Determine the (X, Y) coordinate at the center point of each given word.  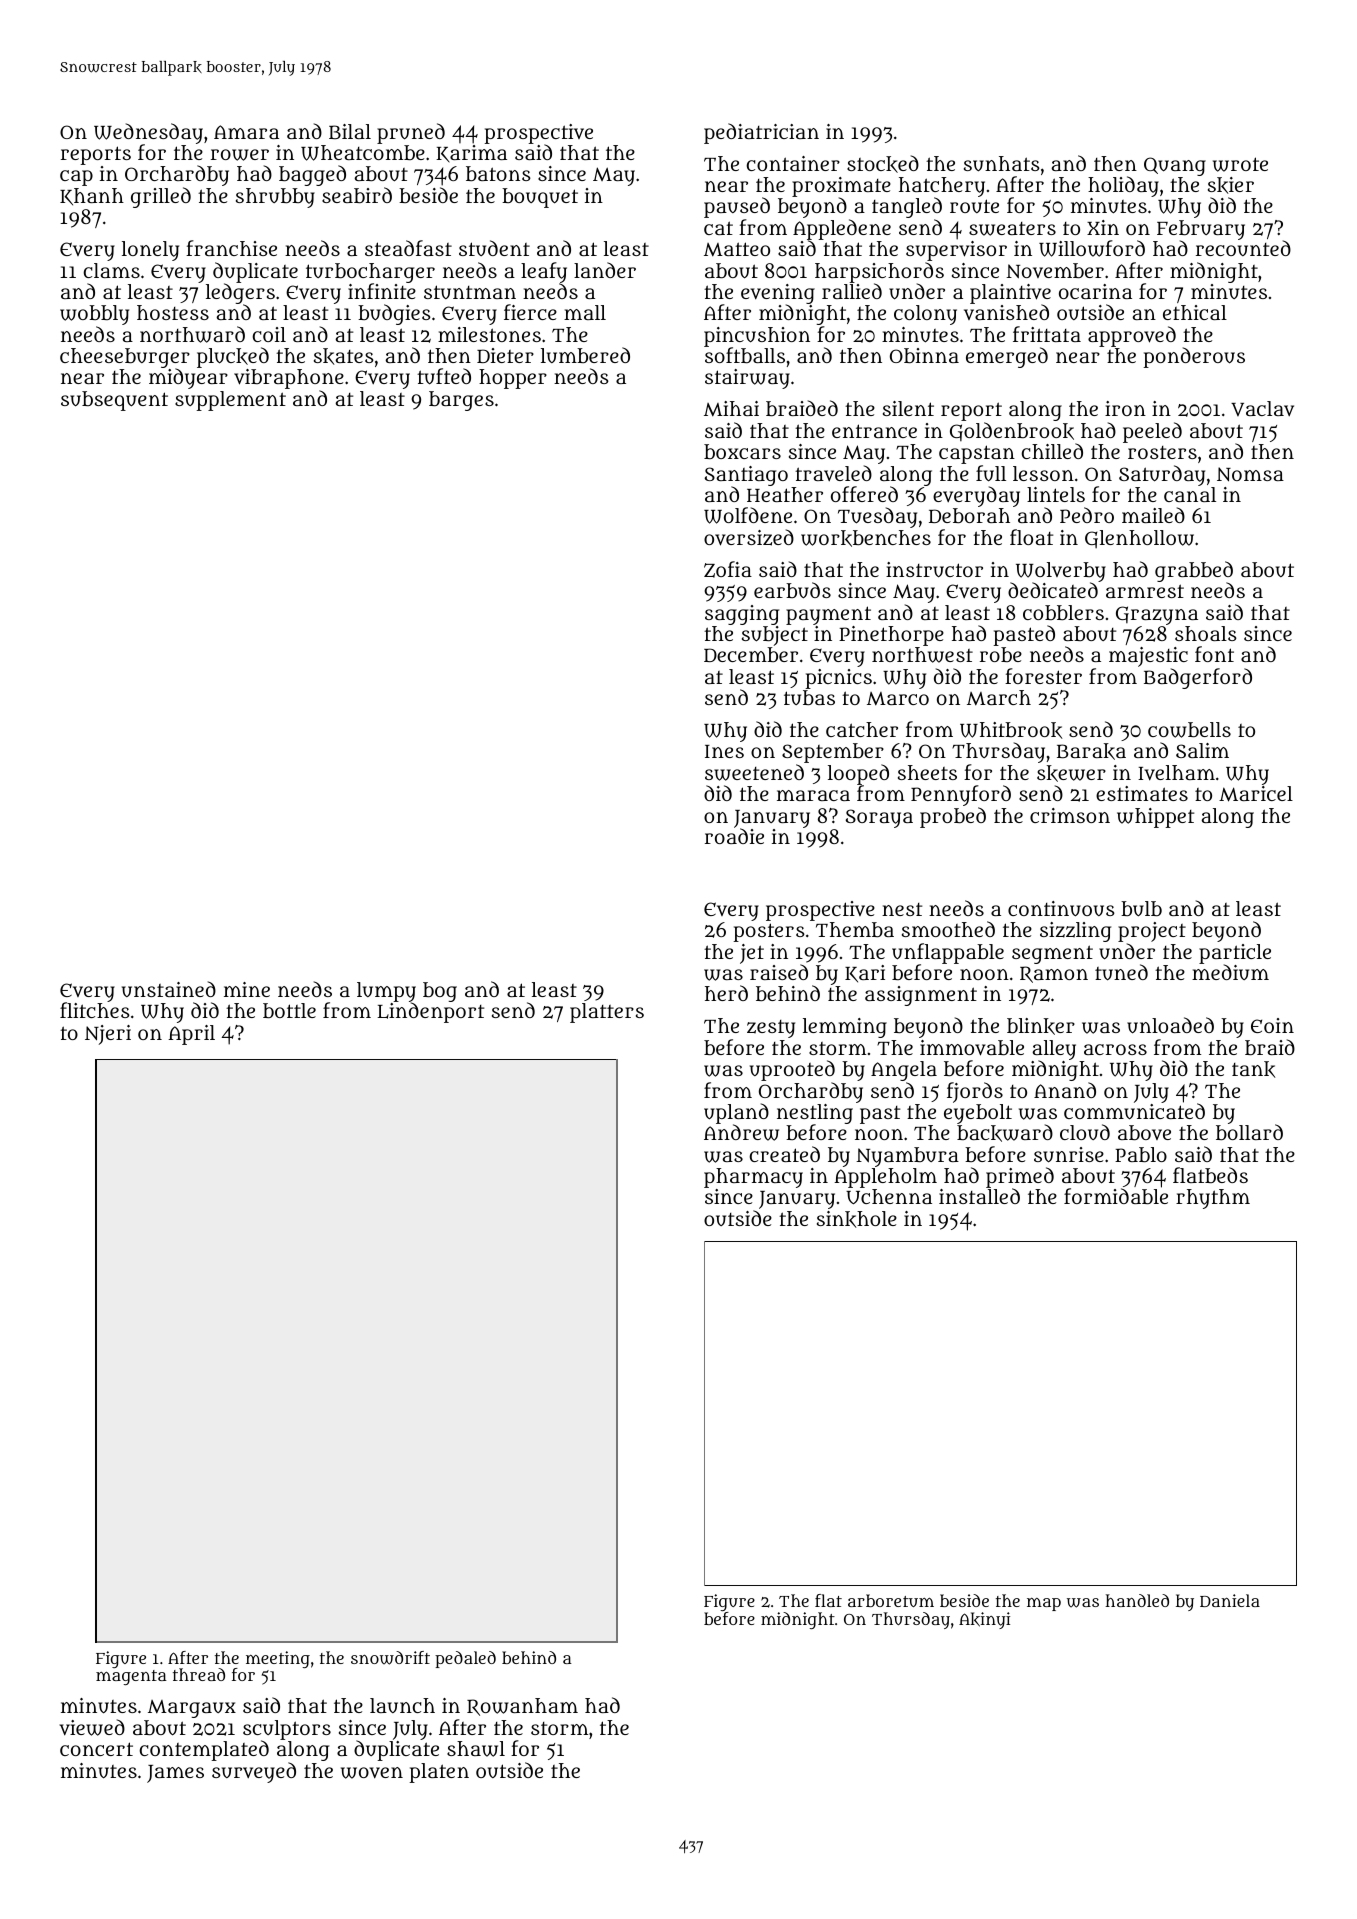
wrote (1240, 164)
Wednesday (148, 133)
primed (1020, 1178)
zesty (771, 1029)
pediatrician (761, 133)
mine (247, 989)
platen (439, 1773)
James (175, 1774)
